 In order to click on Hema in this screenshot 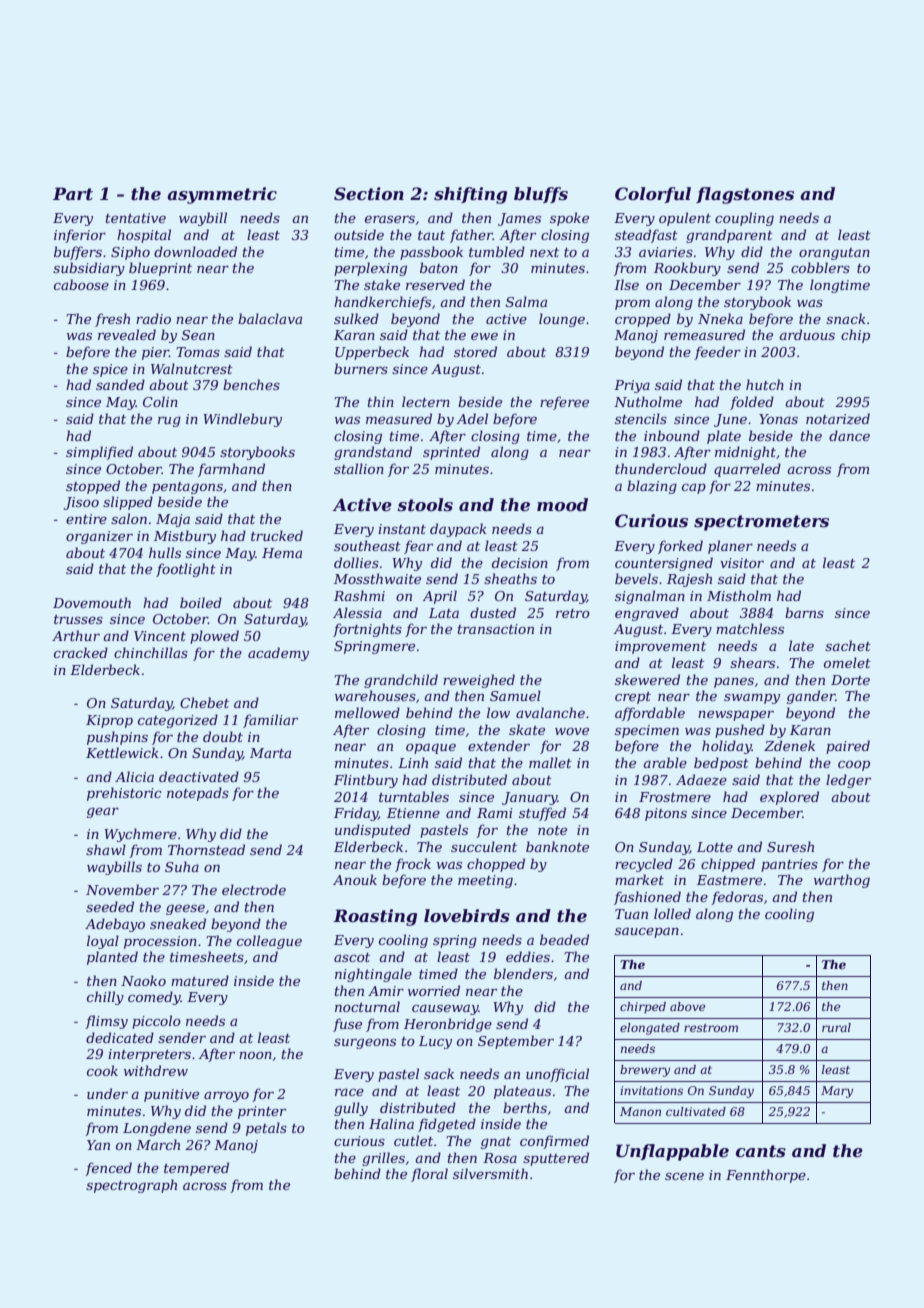, I will do `click(282, 553)`.
